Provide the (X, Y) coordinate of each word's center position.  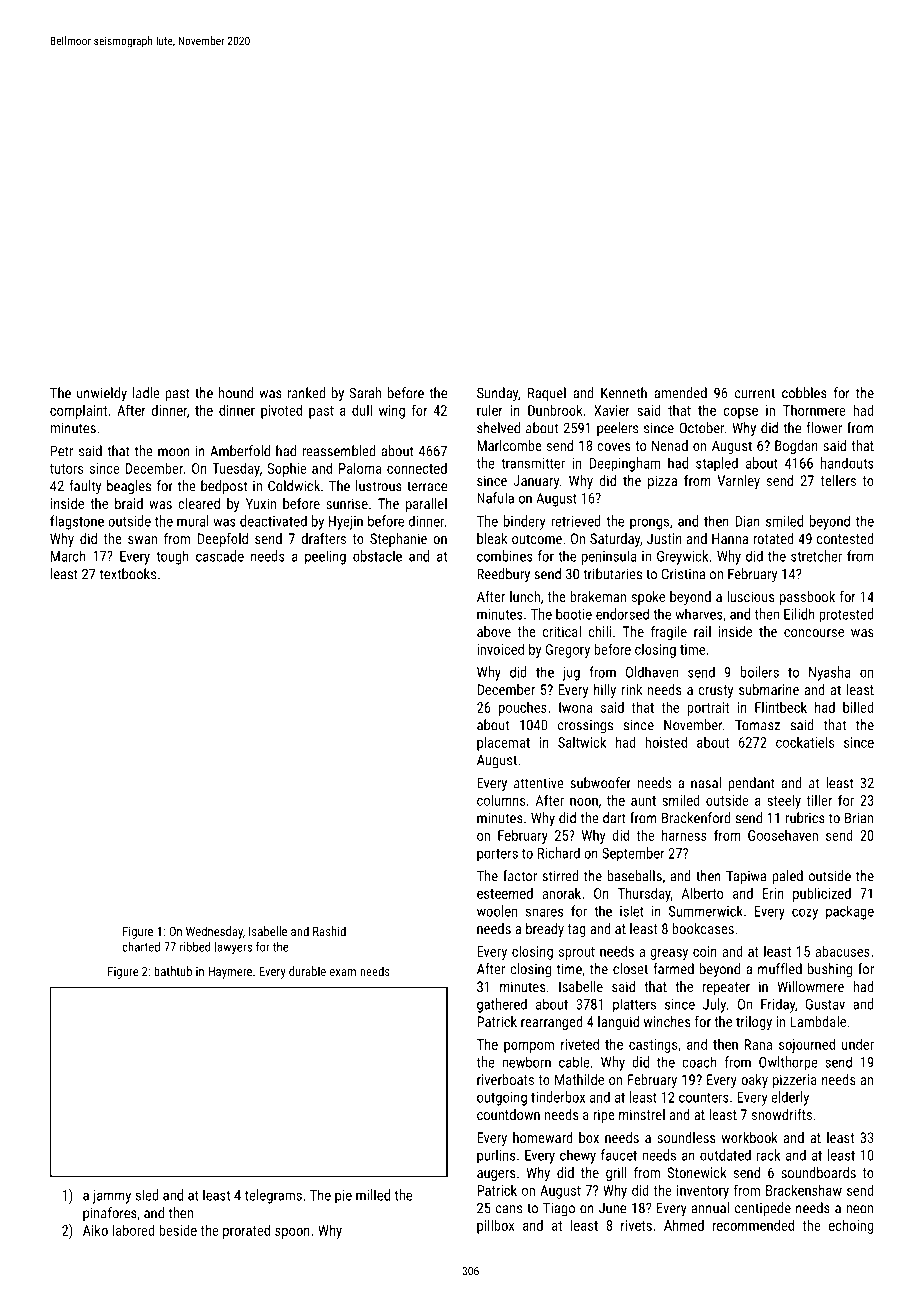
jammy (112, 1197)
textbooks (128, 574)
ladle (146, 393)
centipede (763, 1209)
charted (141, 947)
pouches (523, 709)
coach (699, 1062)
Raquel (547, 394)
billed (858, 707)
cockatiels (805, 742)
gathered (502, 1005)
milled (373, 1195)
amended (680, 393)
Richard (559, 853)
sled (147, 1195)
